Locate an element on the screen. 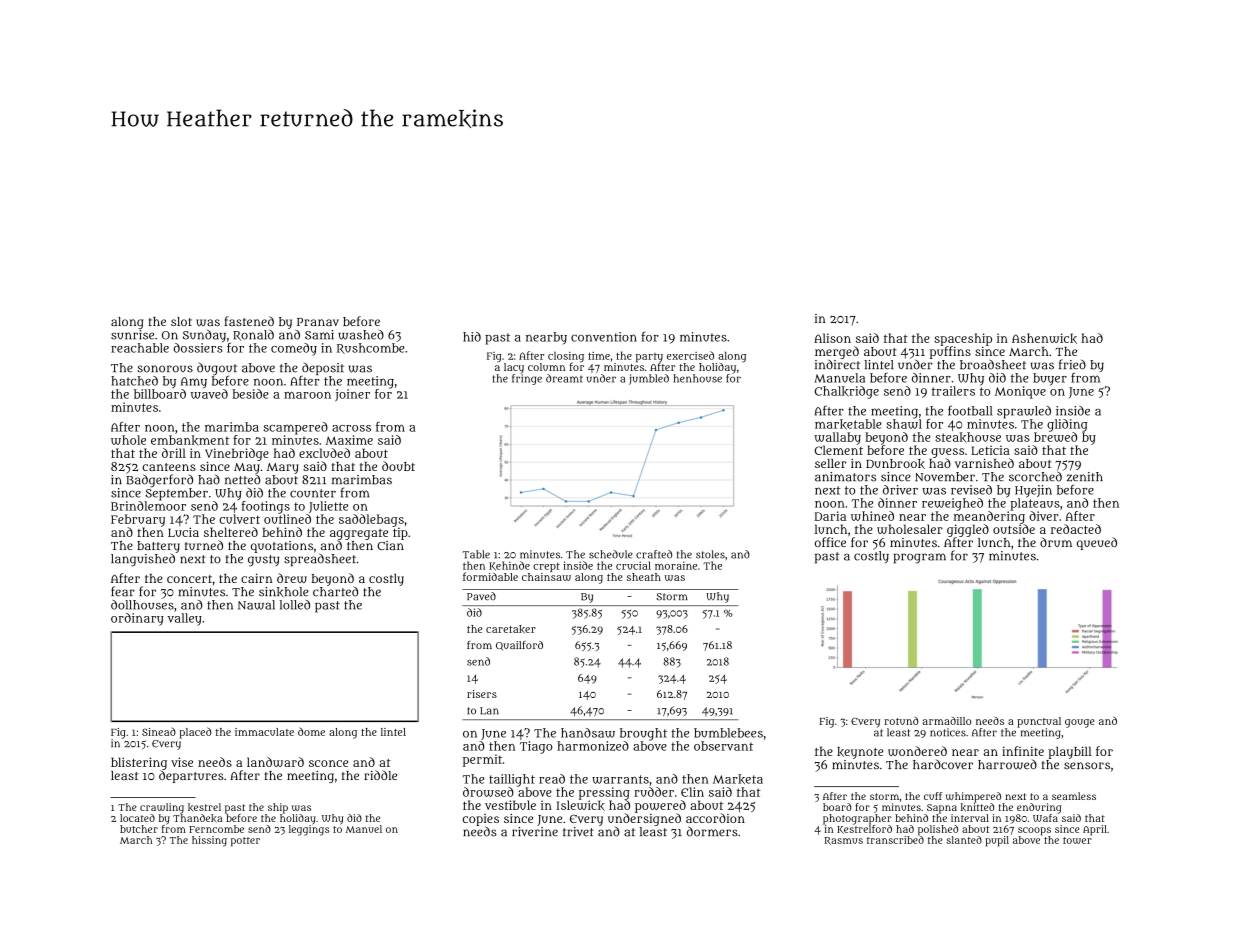  keynote is located at coordinates (860, 753).
